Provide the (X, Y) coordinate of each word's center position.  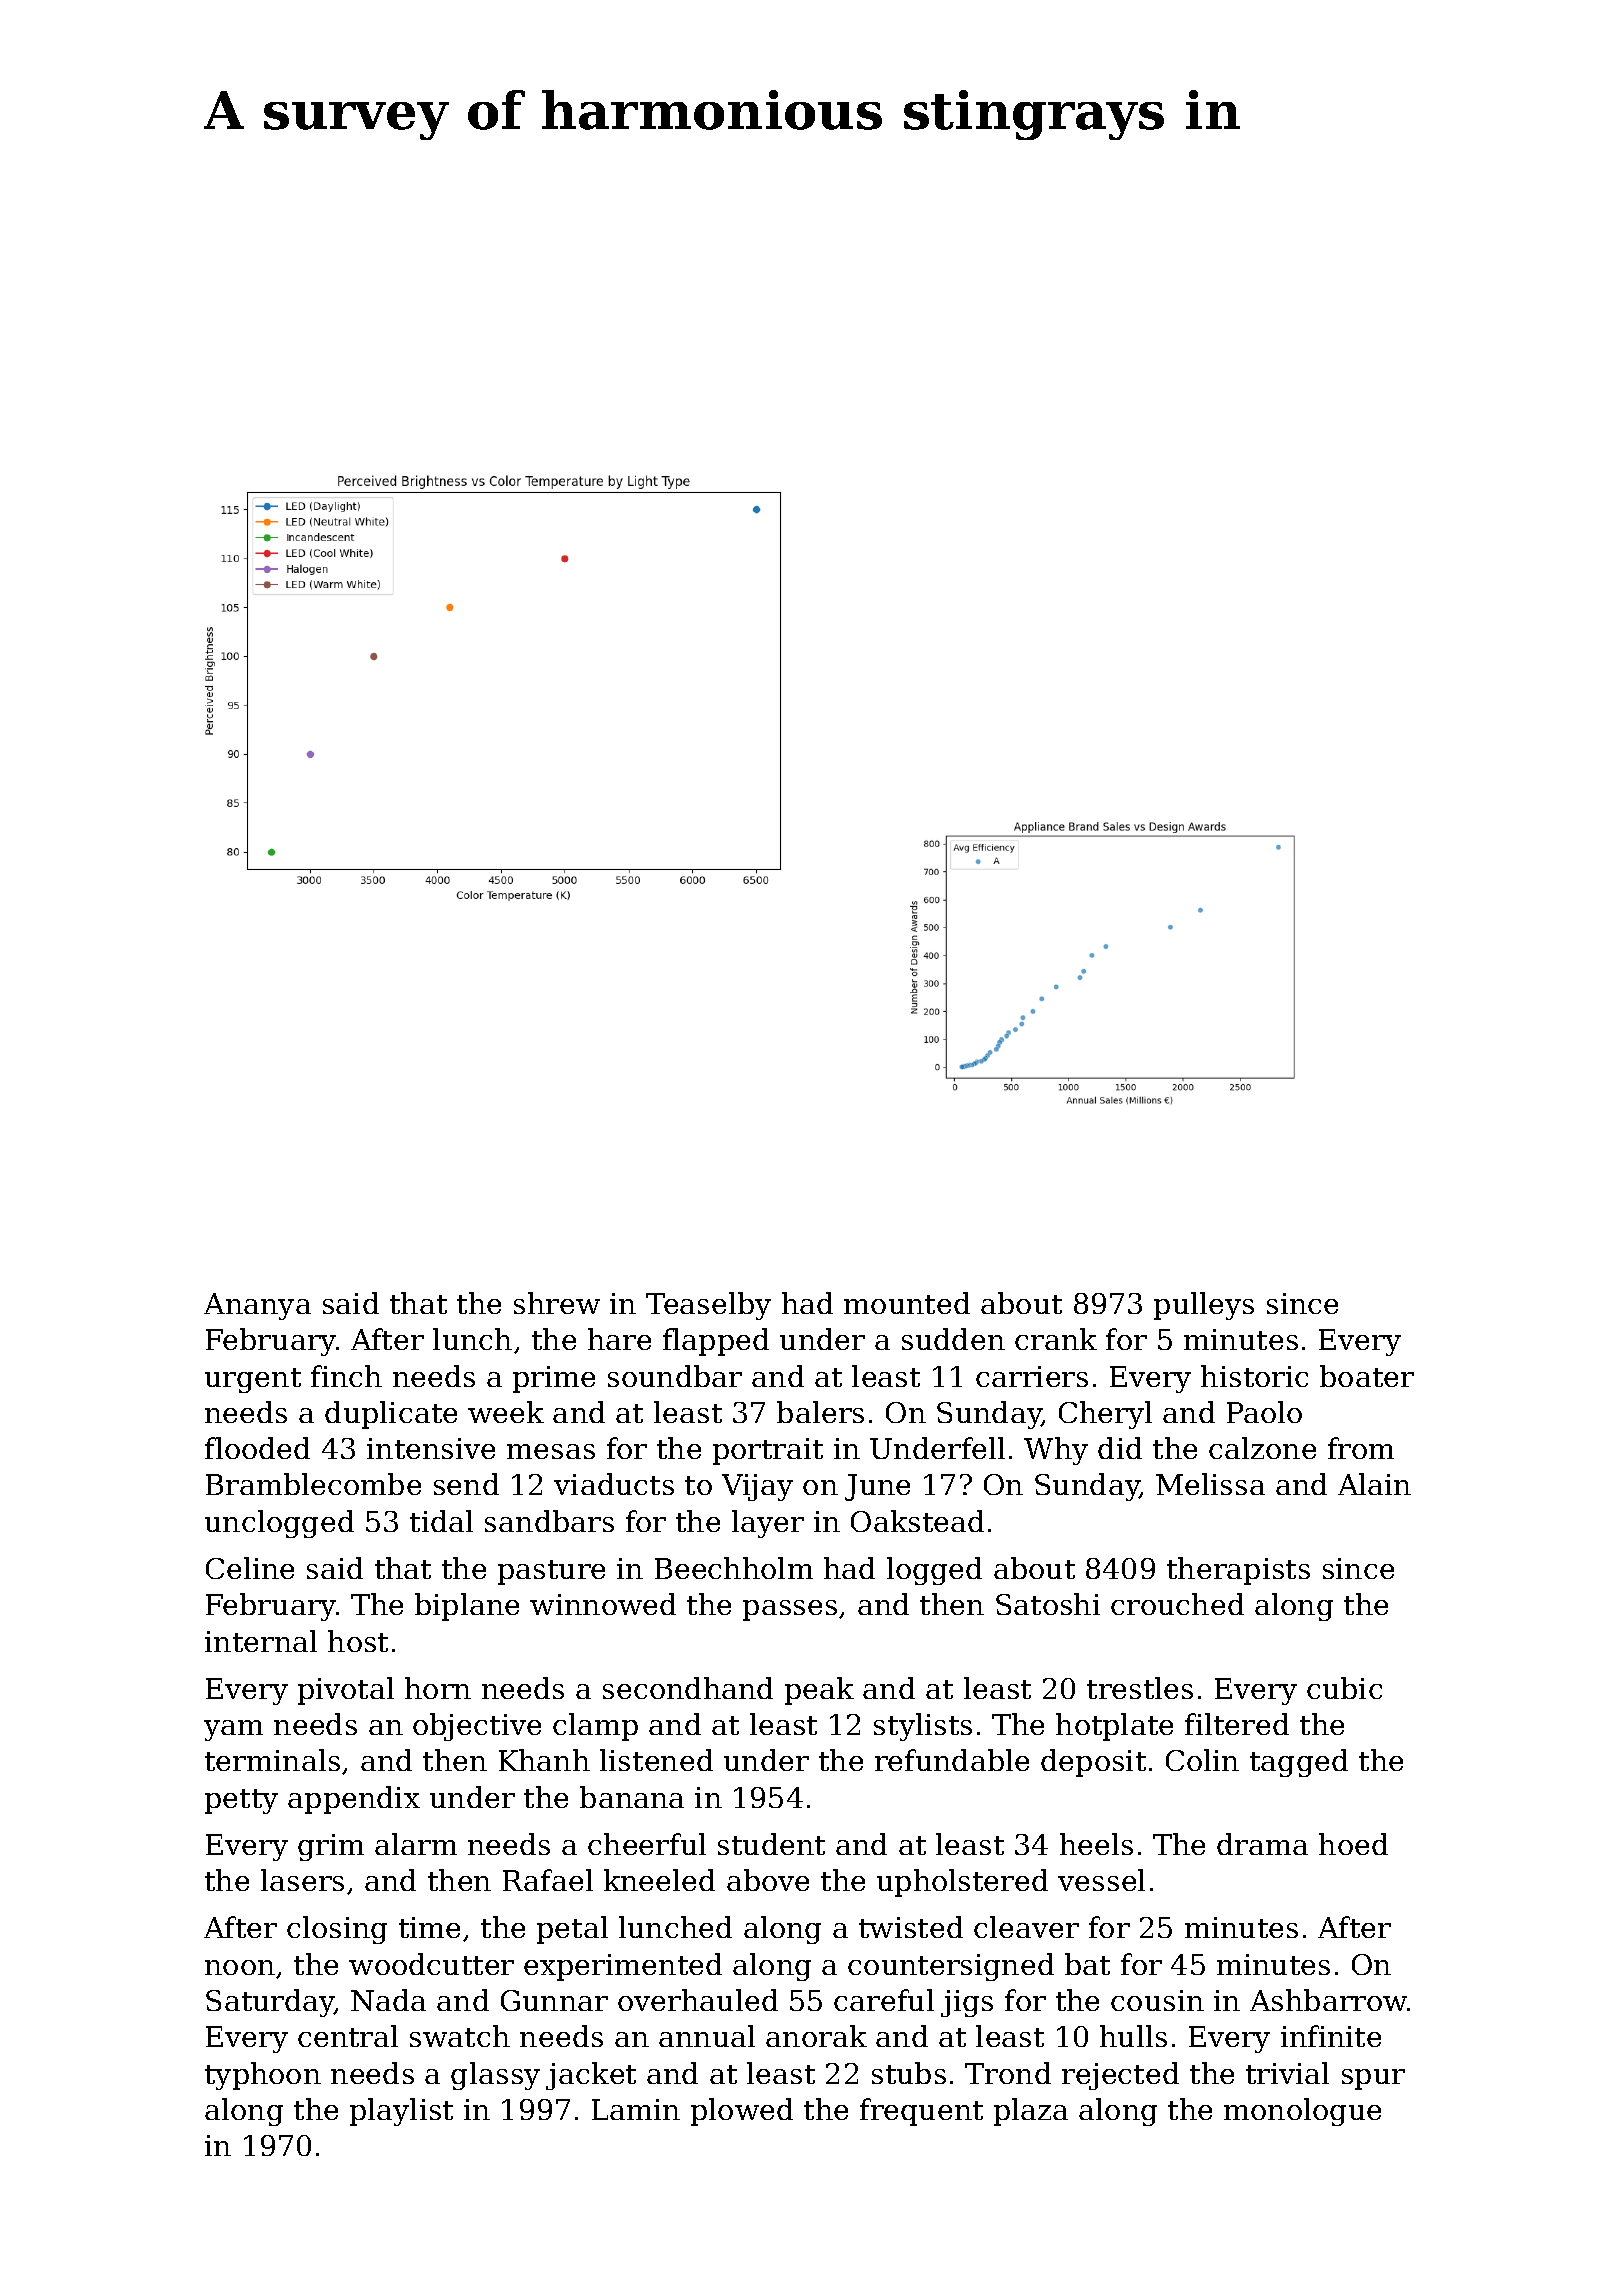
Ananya (257, 1306)
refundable (952, 1760)
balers (820, 1412)
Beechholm (734, 1568)
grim (331, 1847)
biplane (467, 1607)
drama (1262, 1844)
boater (1367, 1376)
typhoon (263, 2076)
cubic (1344, 1688)
